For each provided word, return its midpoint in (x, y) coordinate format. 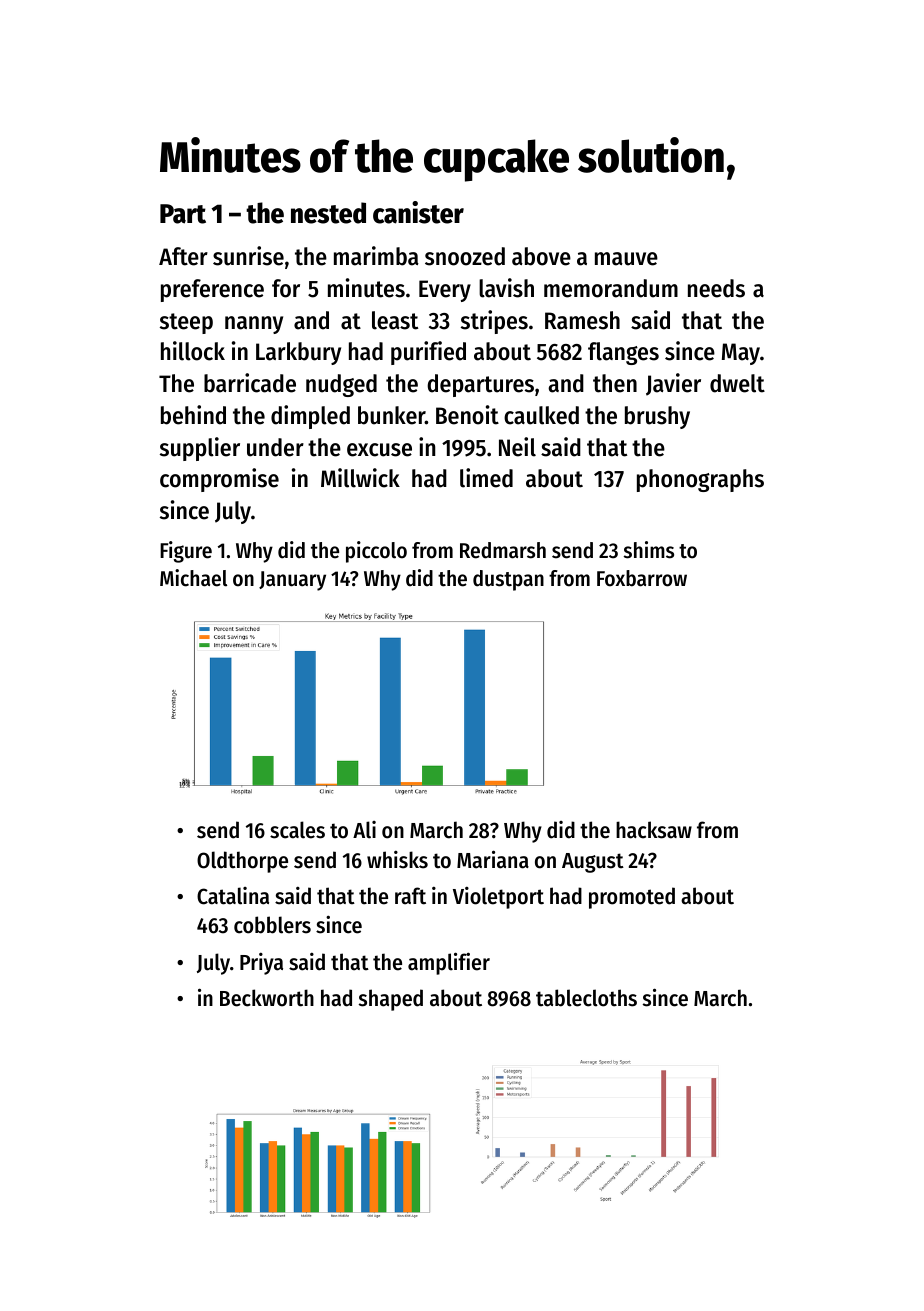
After (183, 256)
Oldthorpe (242, 862)
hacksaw (654, 830)
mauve (626, 259)
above (541, 256)
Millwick (360, 478)
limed (486, 478)
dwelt (737, 383)
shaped (391, 1000)
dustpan (508, 580)
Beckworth (267, 998)
